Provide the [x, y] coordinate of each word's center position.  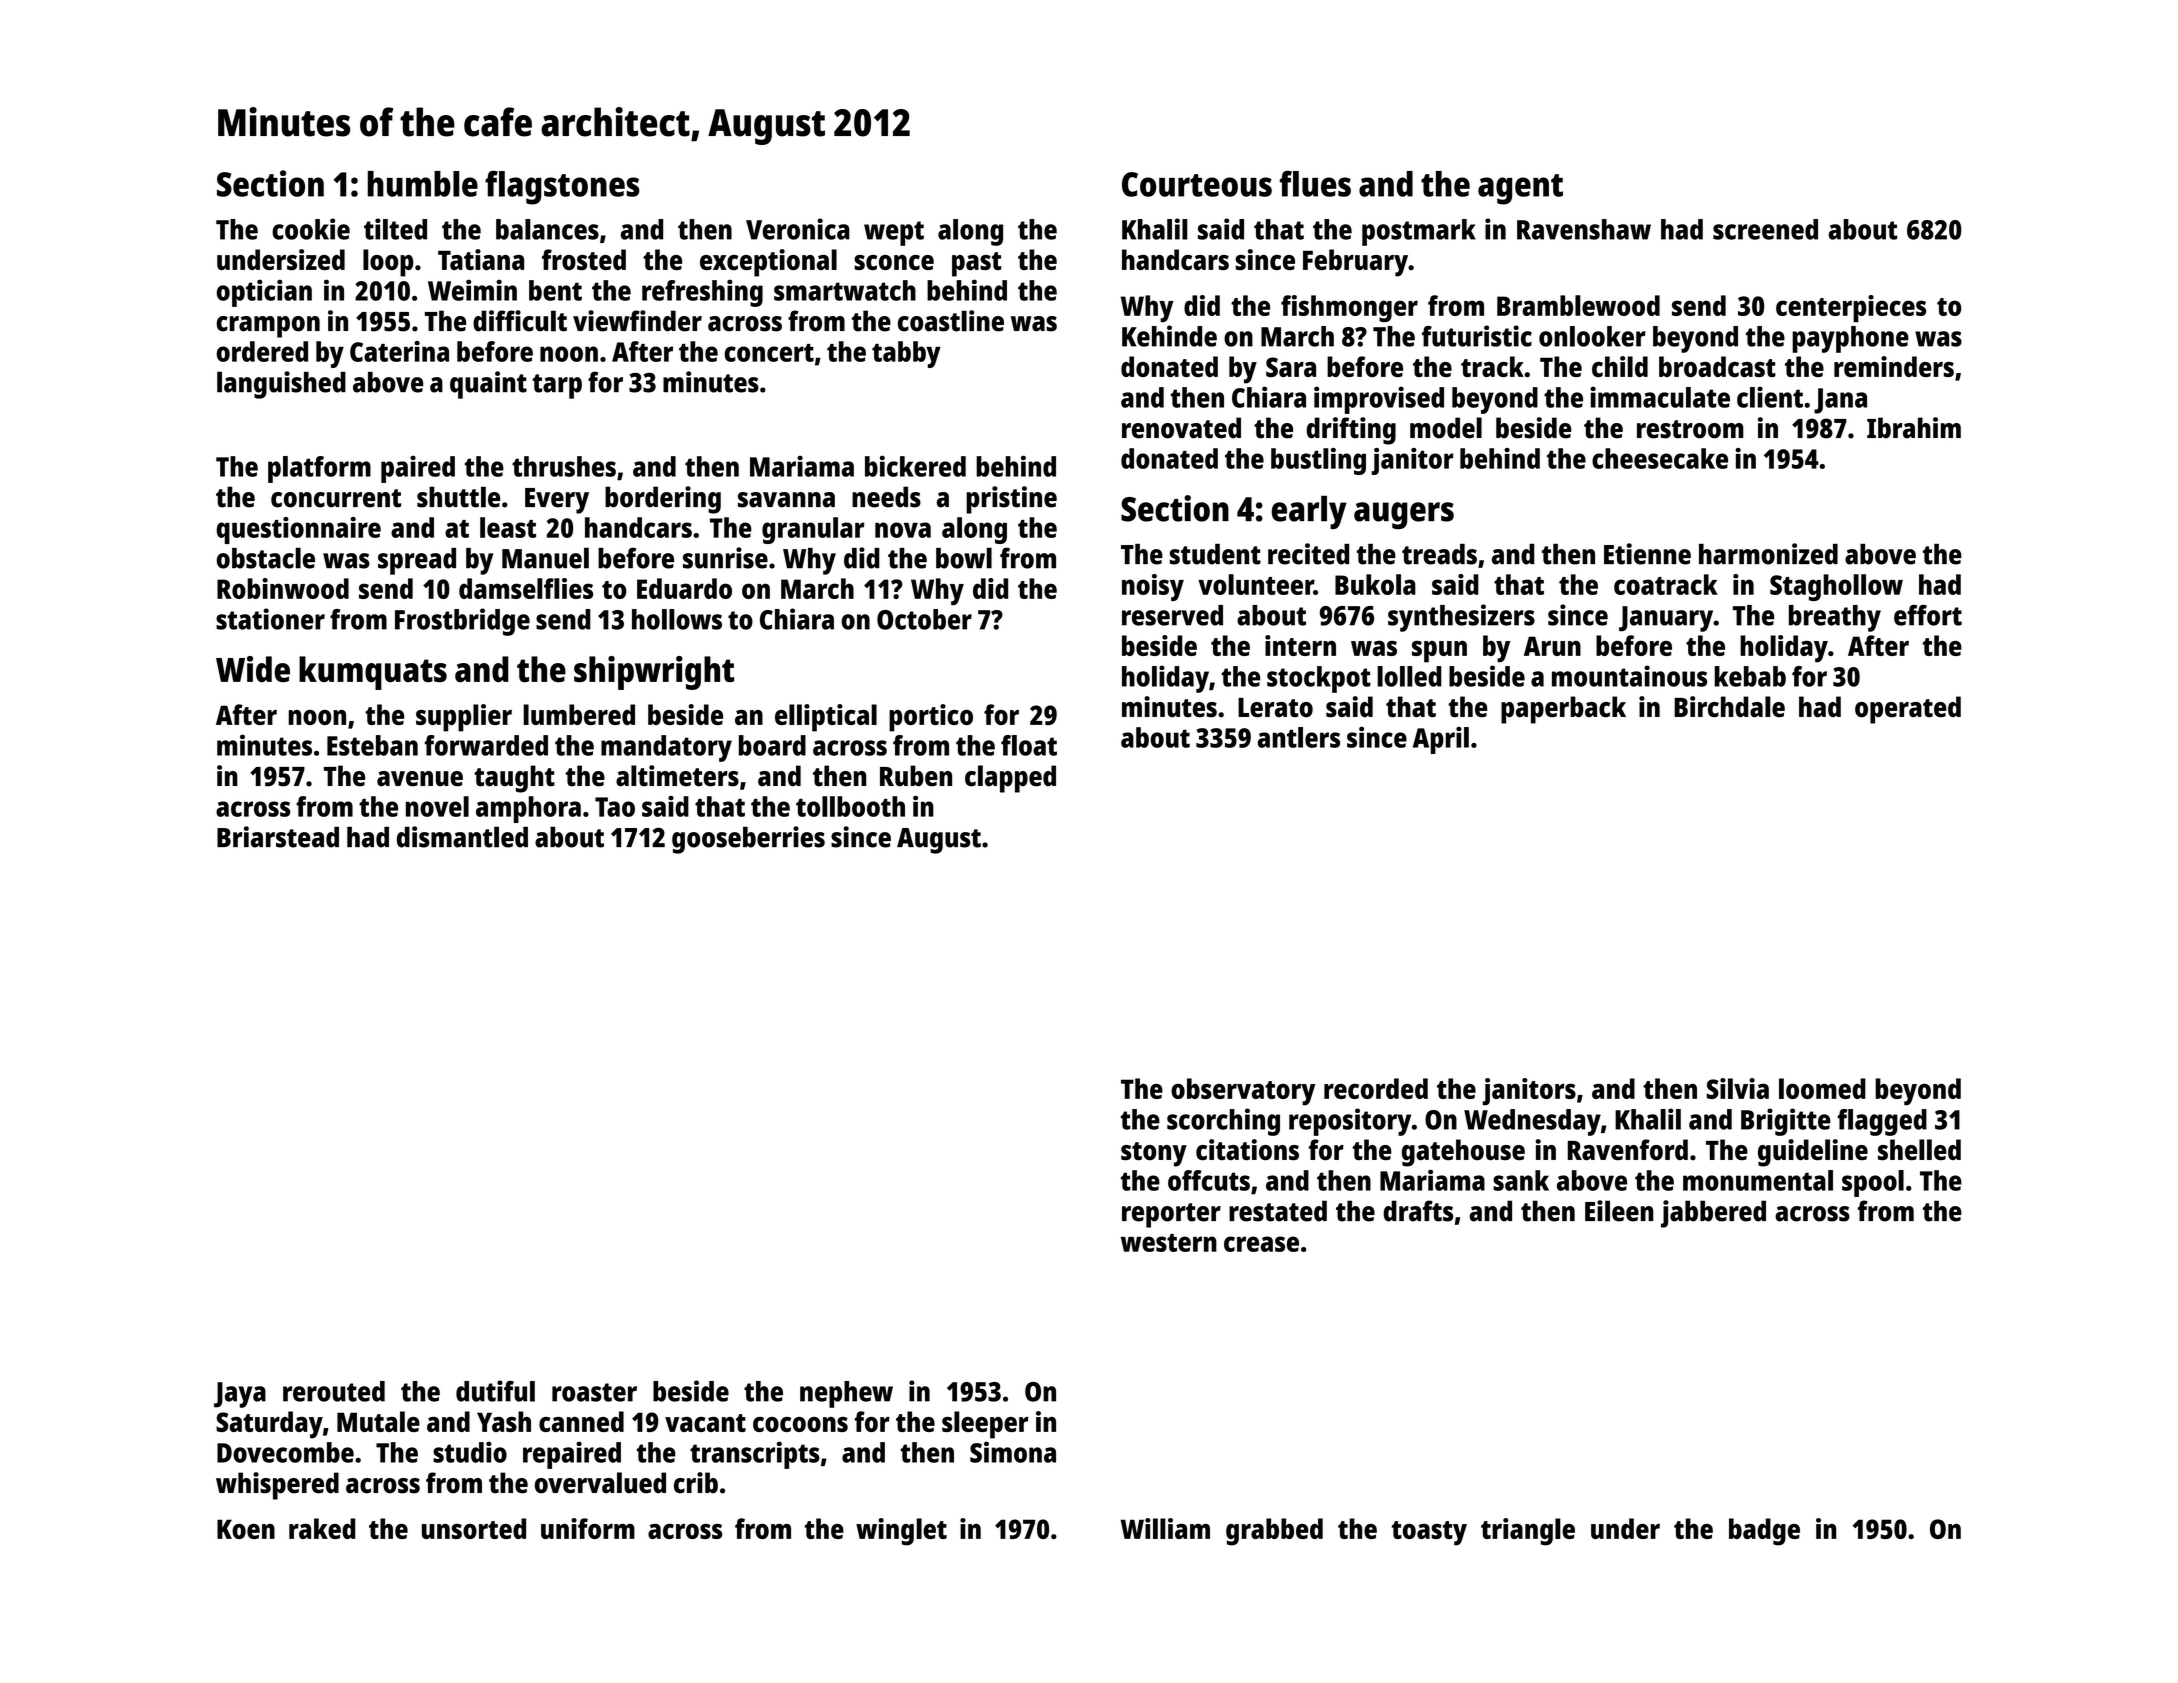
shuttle [458, 497]
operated [1908, 710]
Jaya [240, 1395]
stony [1154, 1154]
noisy [1153, 587]
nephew [846, 1394]
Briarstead [278, 837]
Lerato [1275, 708]
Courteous [1197, 184]
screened [1765, 229]
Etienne [1647, 554]
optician [264, 293]
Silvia [1738, 1088]
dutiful [495, 1391]
